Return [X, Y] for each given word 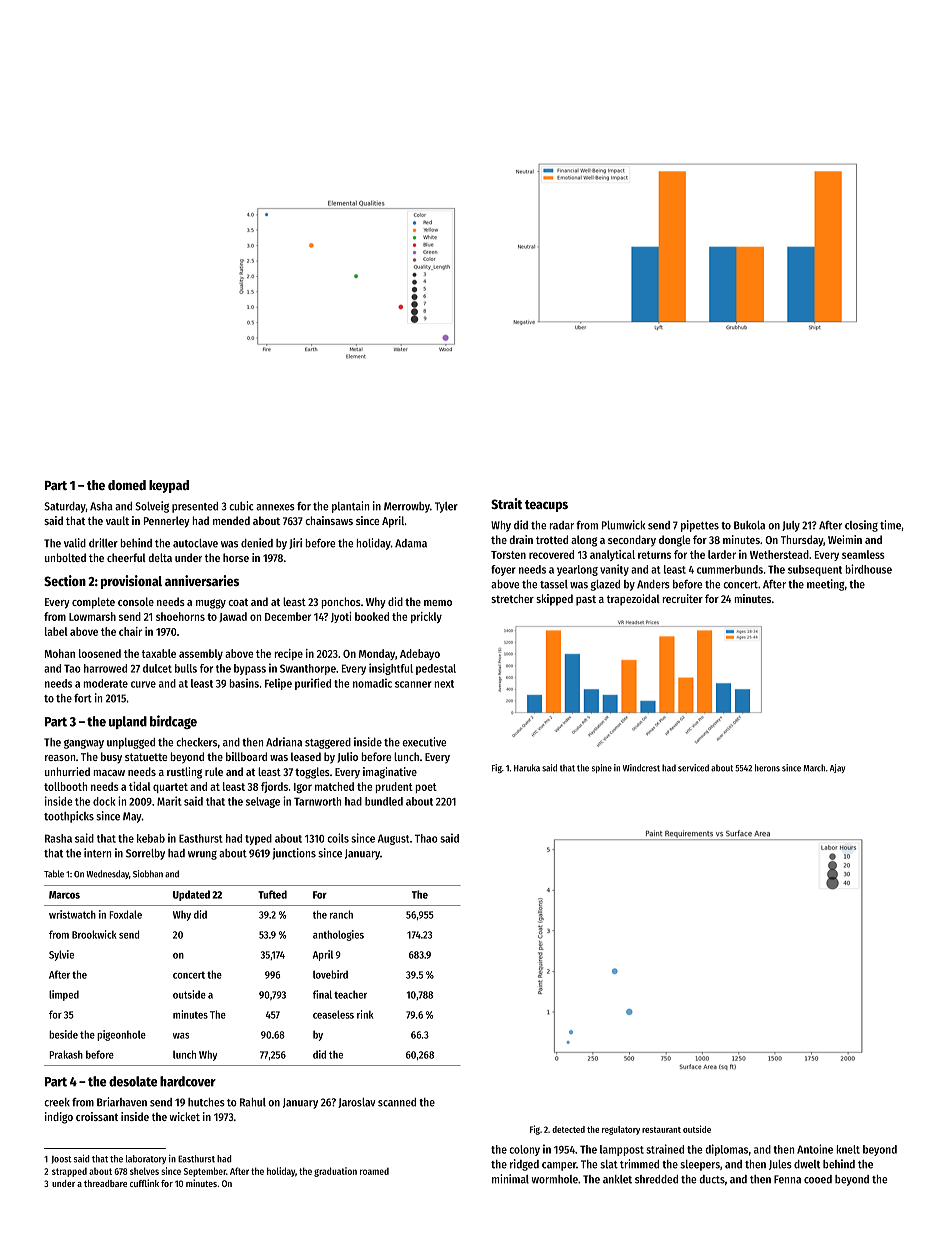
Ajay [837, 768]
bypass [250, 669]
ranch [341, 914]
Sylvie [61, 955]
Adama [411, 543]
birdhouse [868, 569]
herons [767, 768]
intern [97, 853]
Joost [61, 1160]
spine [602, 768]
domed [127, 485]
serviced [693, 768]
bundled [384, 801]
